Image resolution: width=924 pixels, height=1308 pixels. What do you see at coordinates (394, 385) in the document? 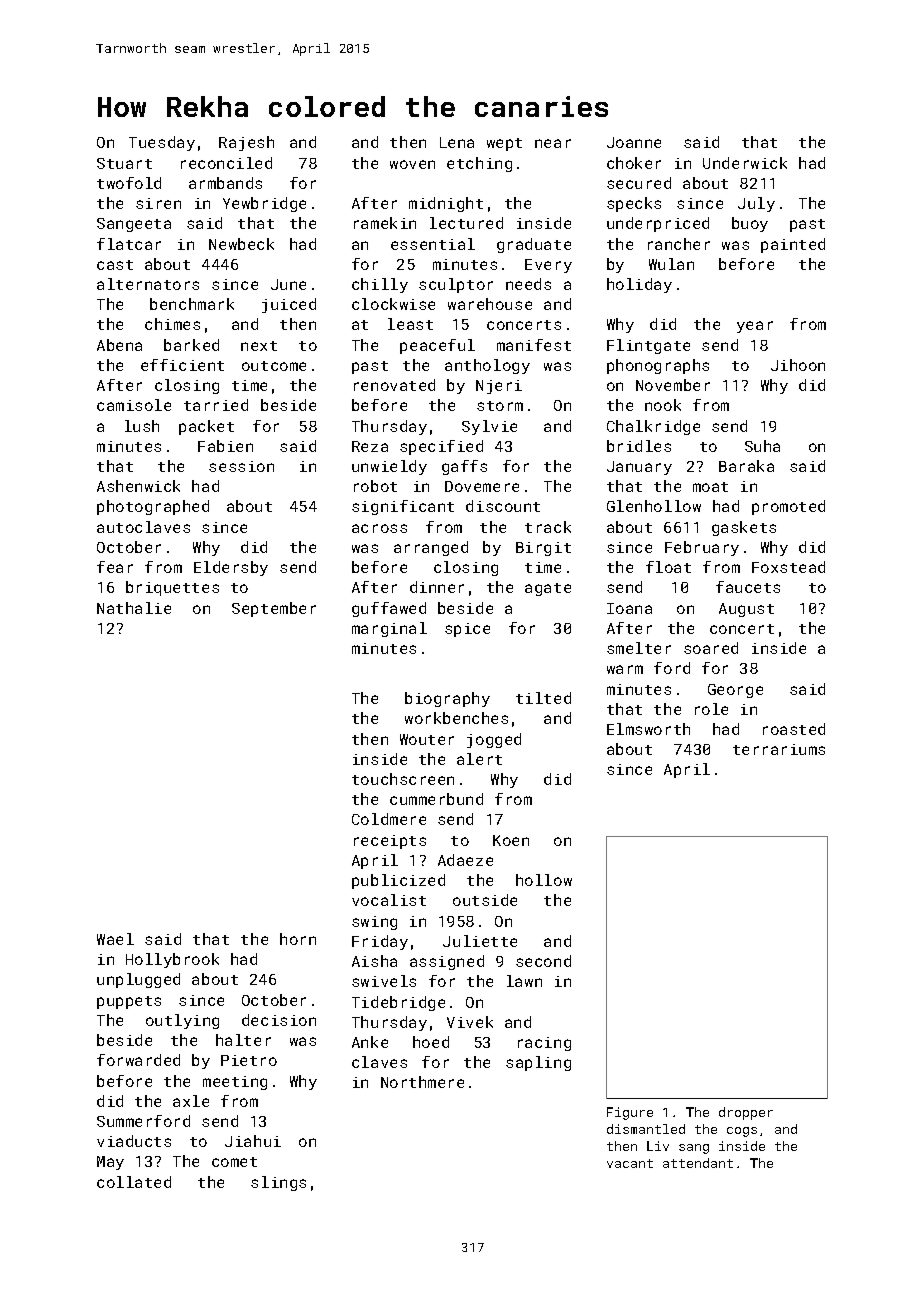
I see `renovated` at bounding box center [394, 385].
